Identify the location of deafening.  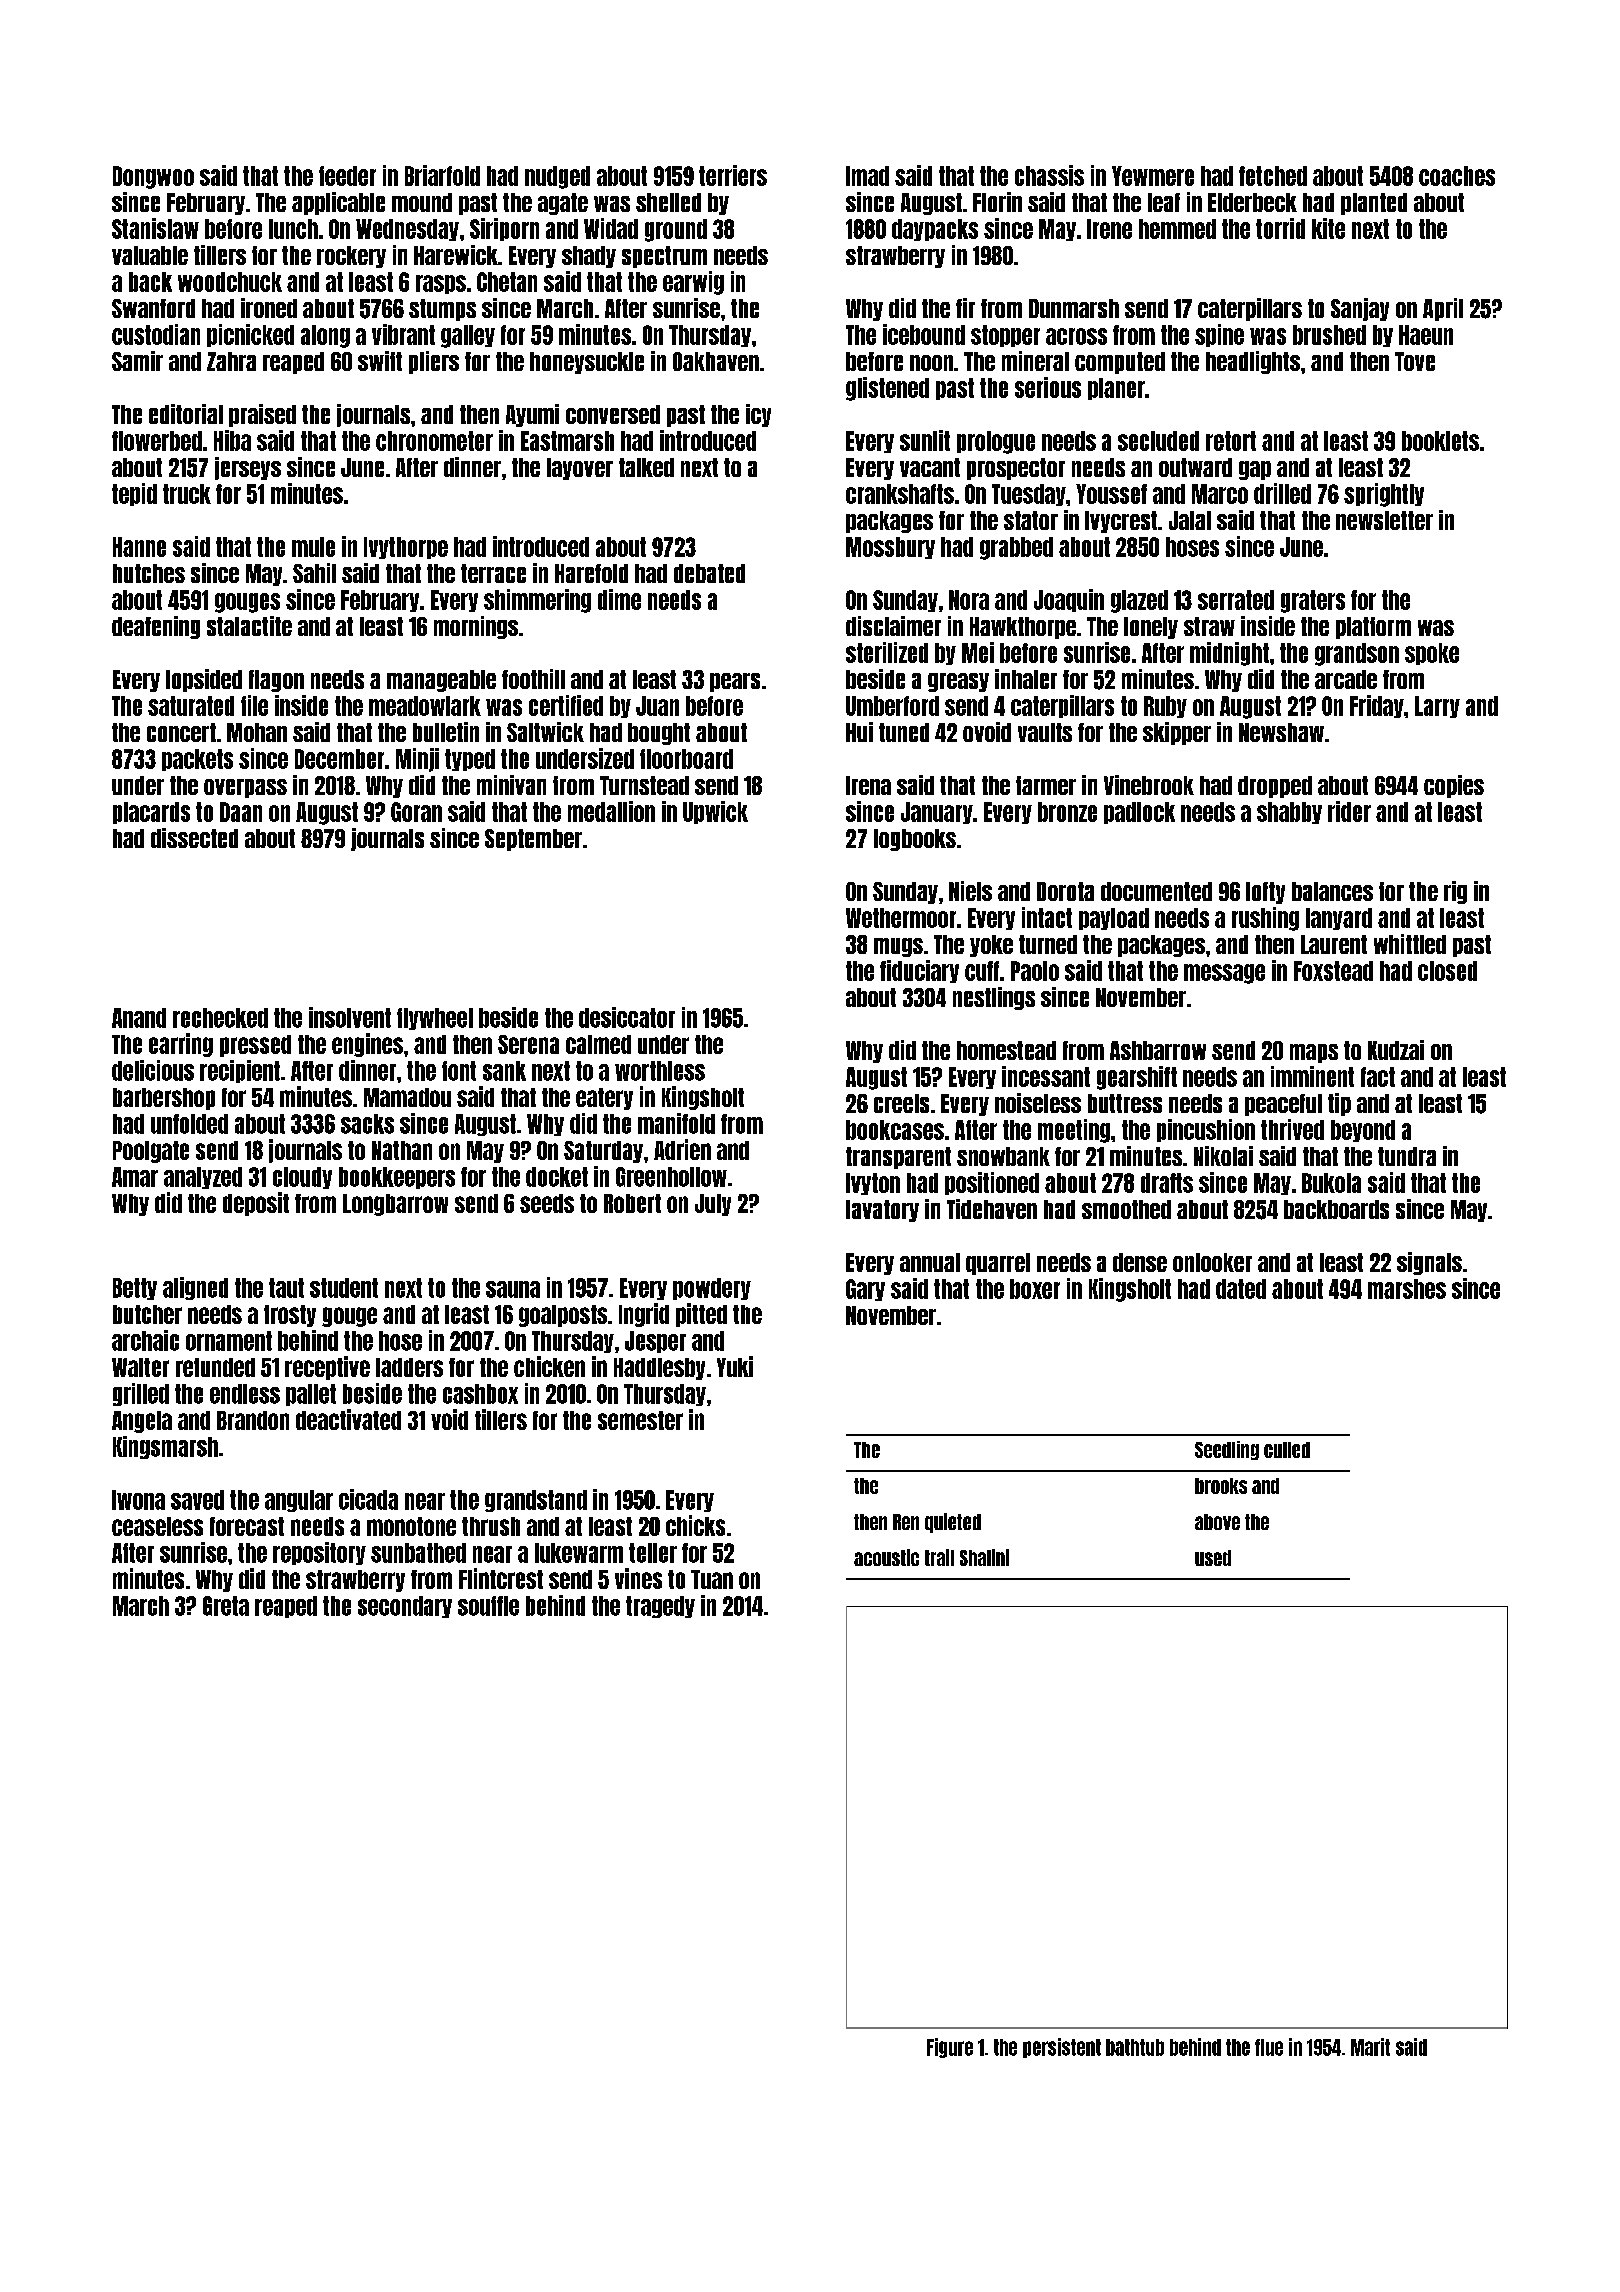
(156, 627).
